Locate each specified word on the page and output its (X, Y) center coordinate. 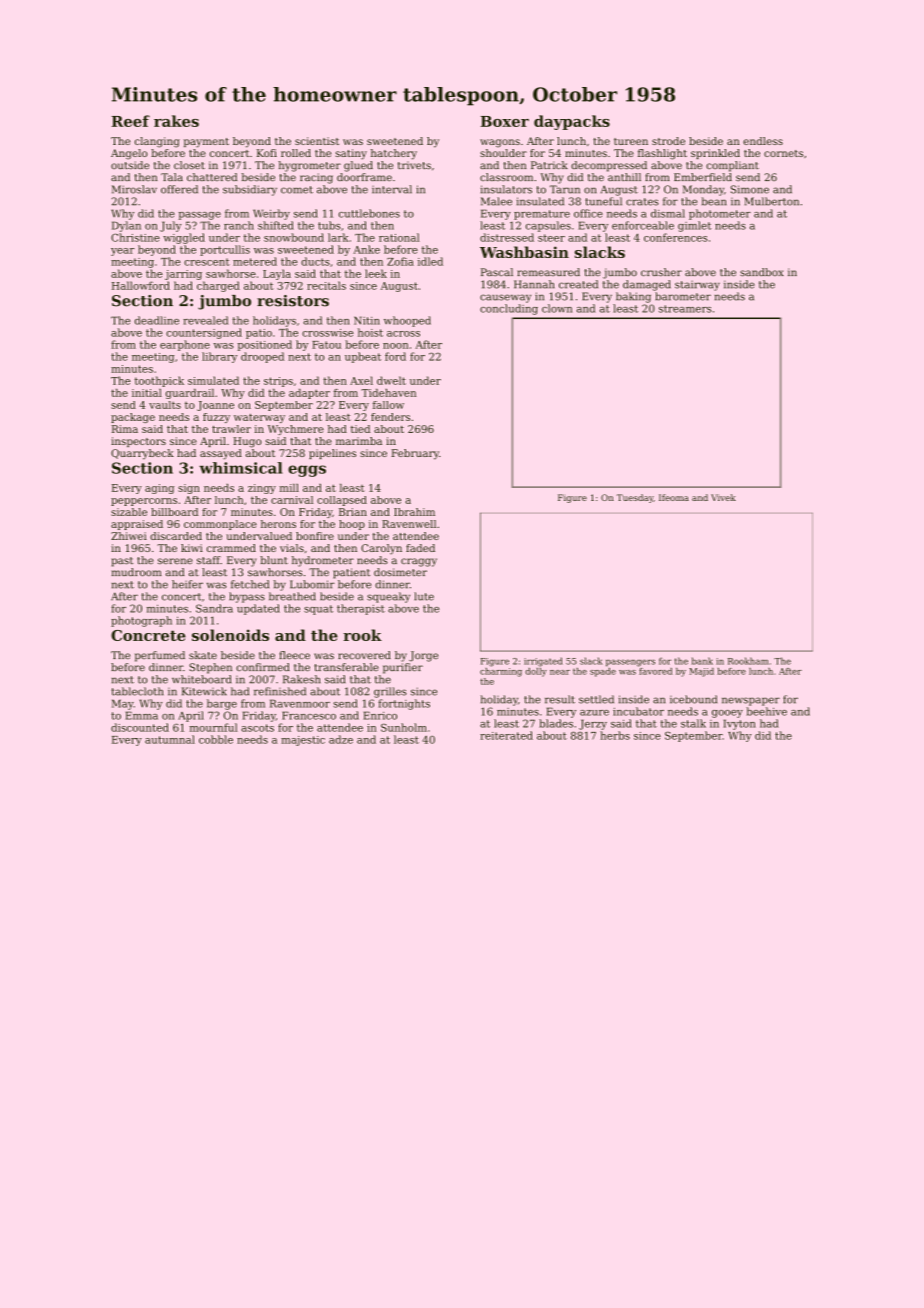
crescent (207, 262)
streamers (685, 309)
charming (501, 672)
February (415, 454)
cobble (216, 739)
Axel (361, 380)
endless (763, 141)
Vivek (723, 497)
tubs (329, 225)
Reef (131, 121)
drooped (262, 357)
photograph (141, 621)
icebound (693, 699)
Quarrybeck (142, 454)
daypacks (572, 122)
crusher (661, 272)
